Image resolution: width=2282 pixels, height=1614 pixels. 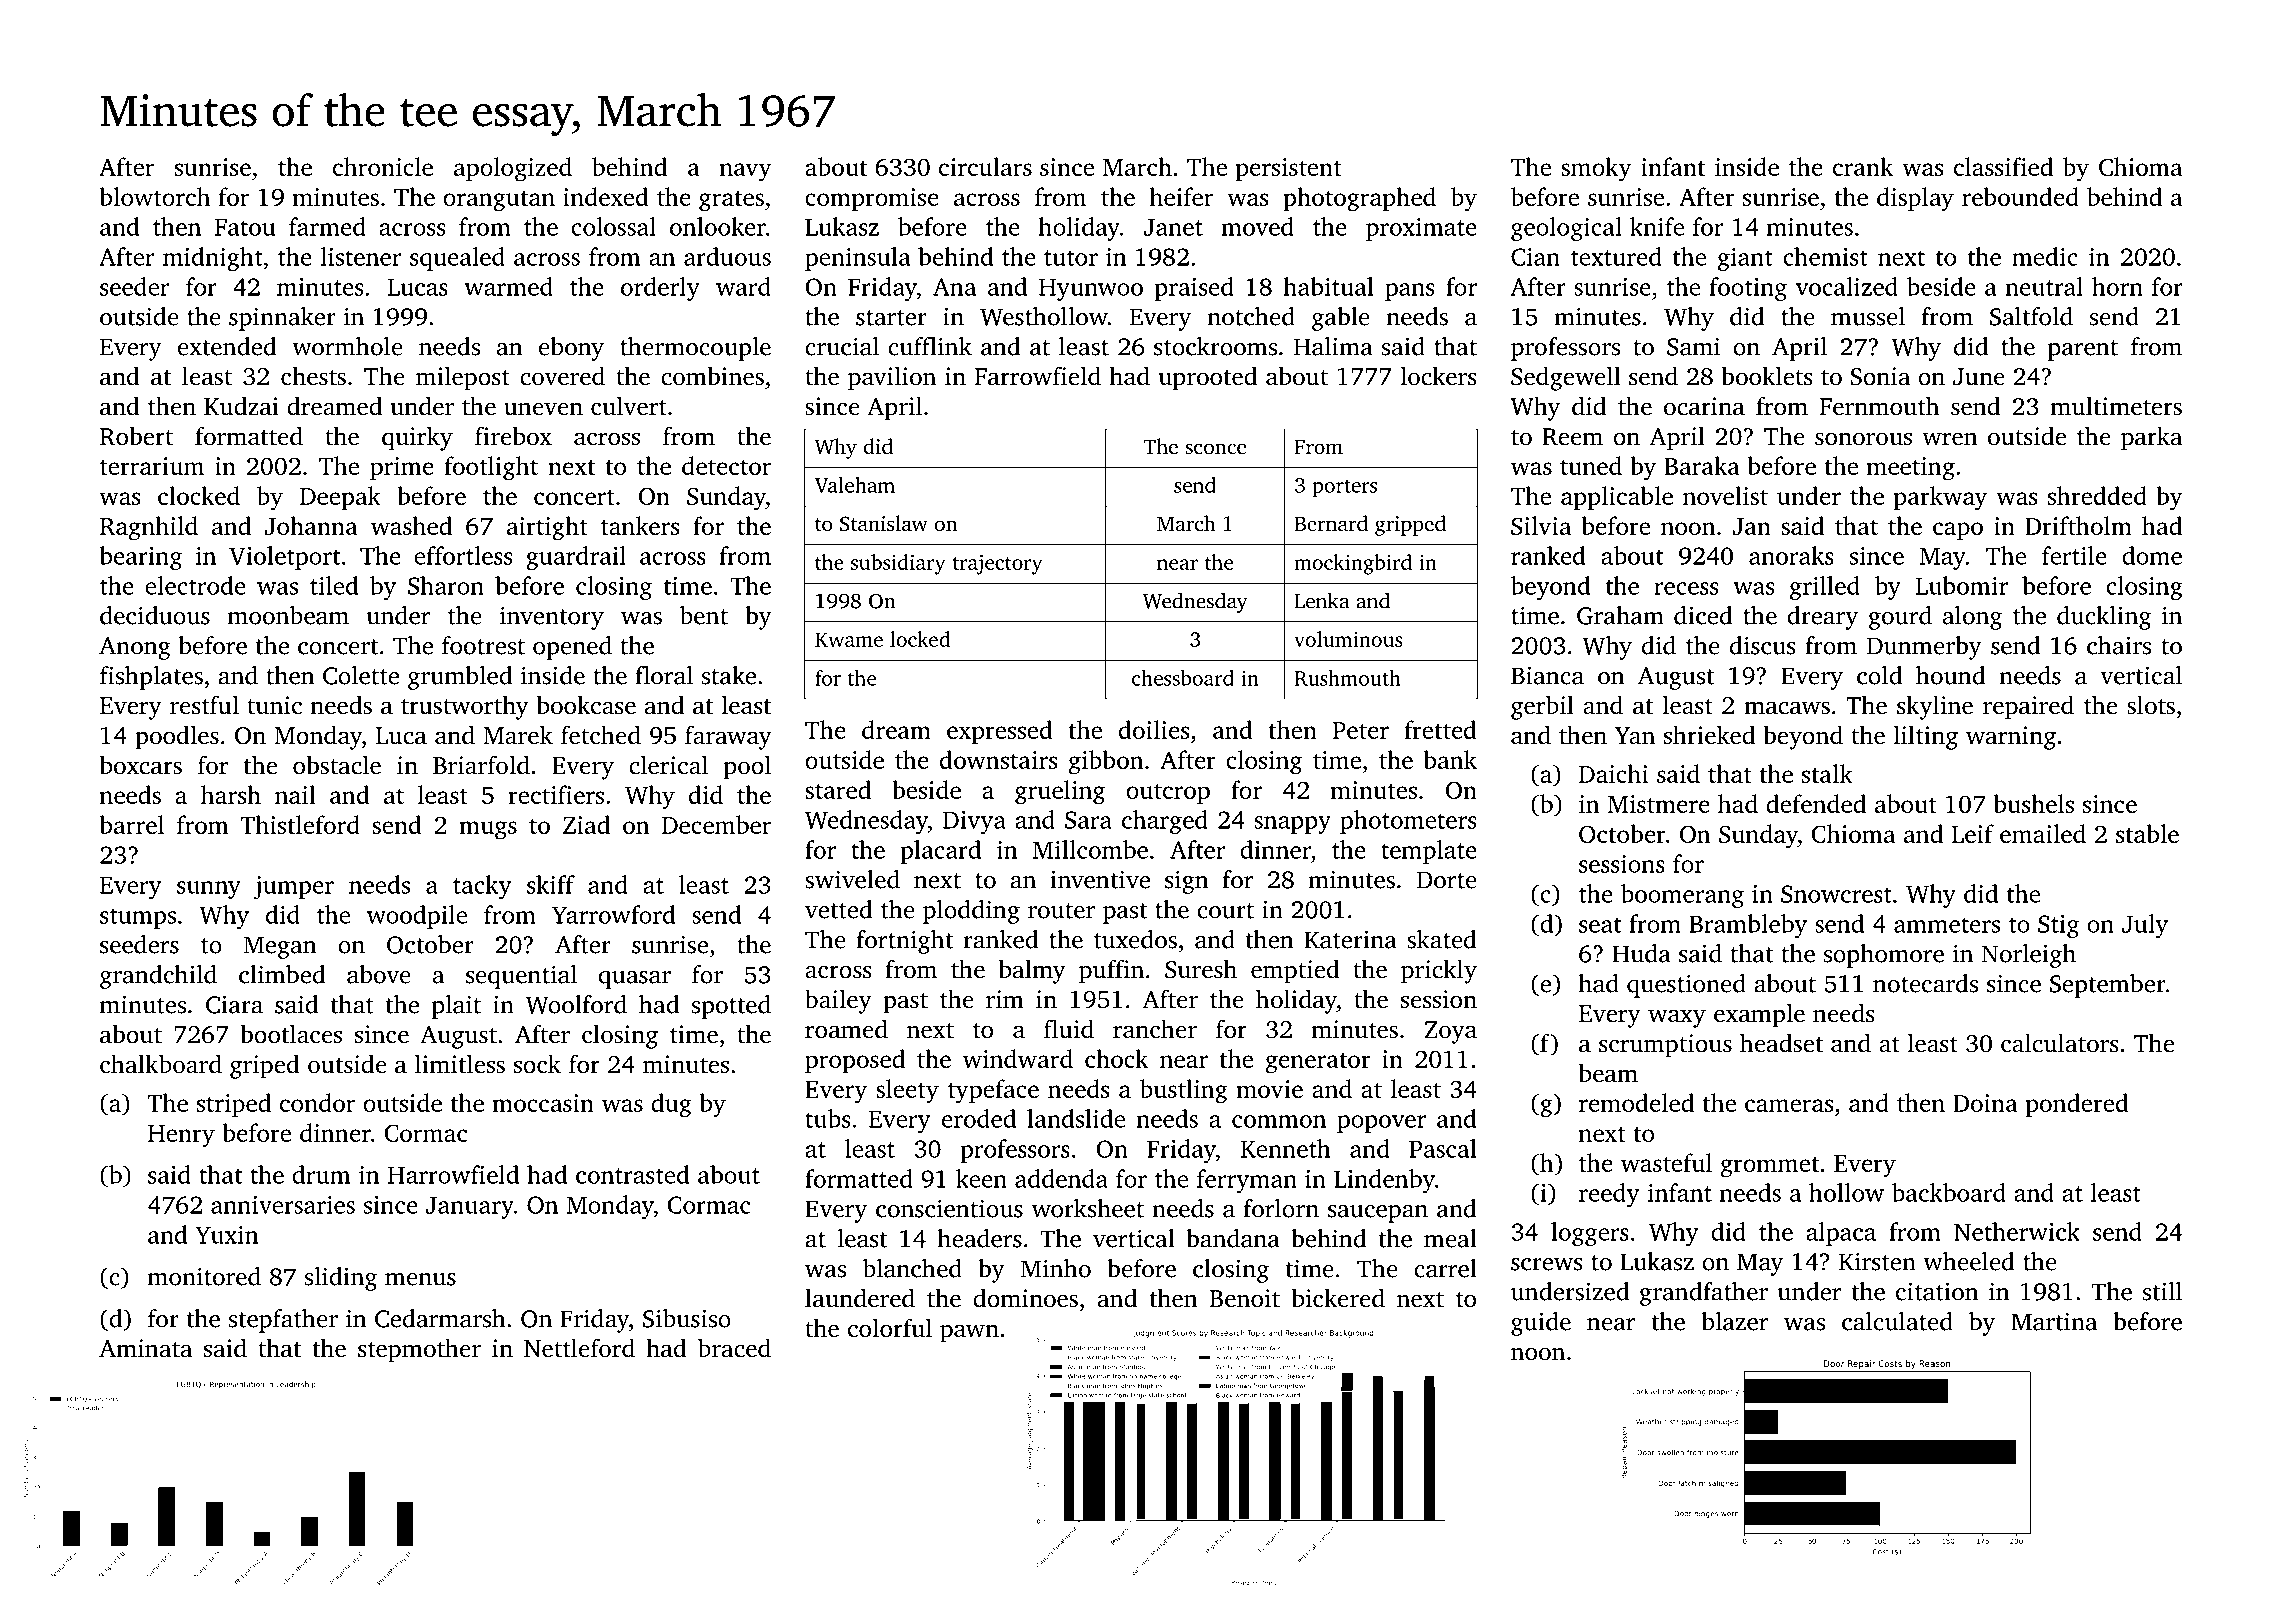 I want to click on meeting, so click(x=1911, y=469).
